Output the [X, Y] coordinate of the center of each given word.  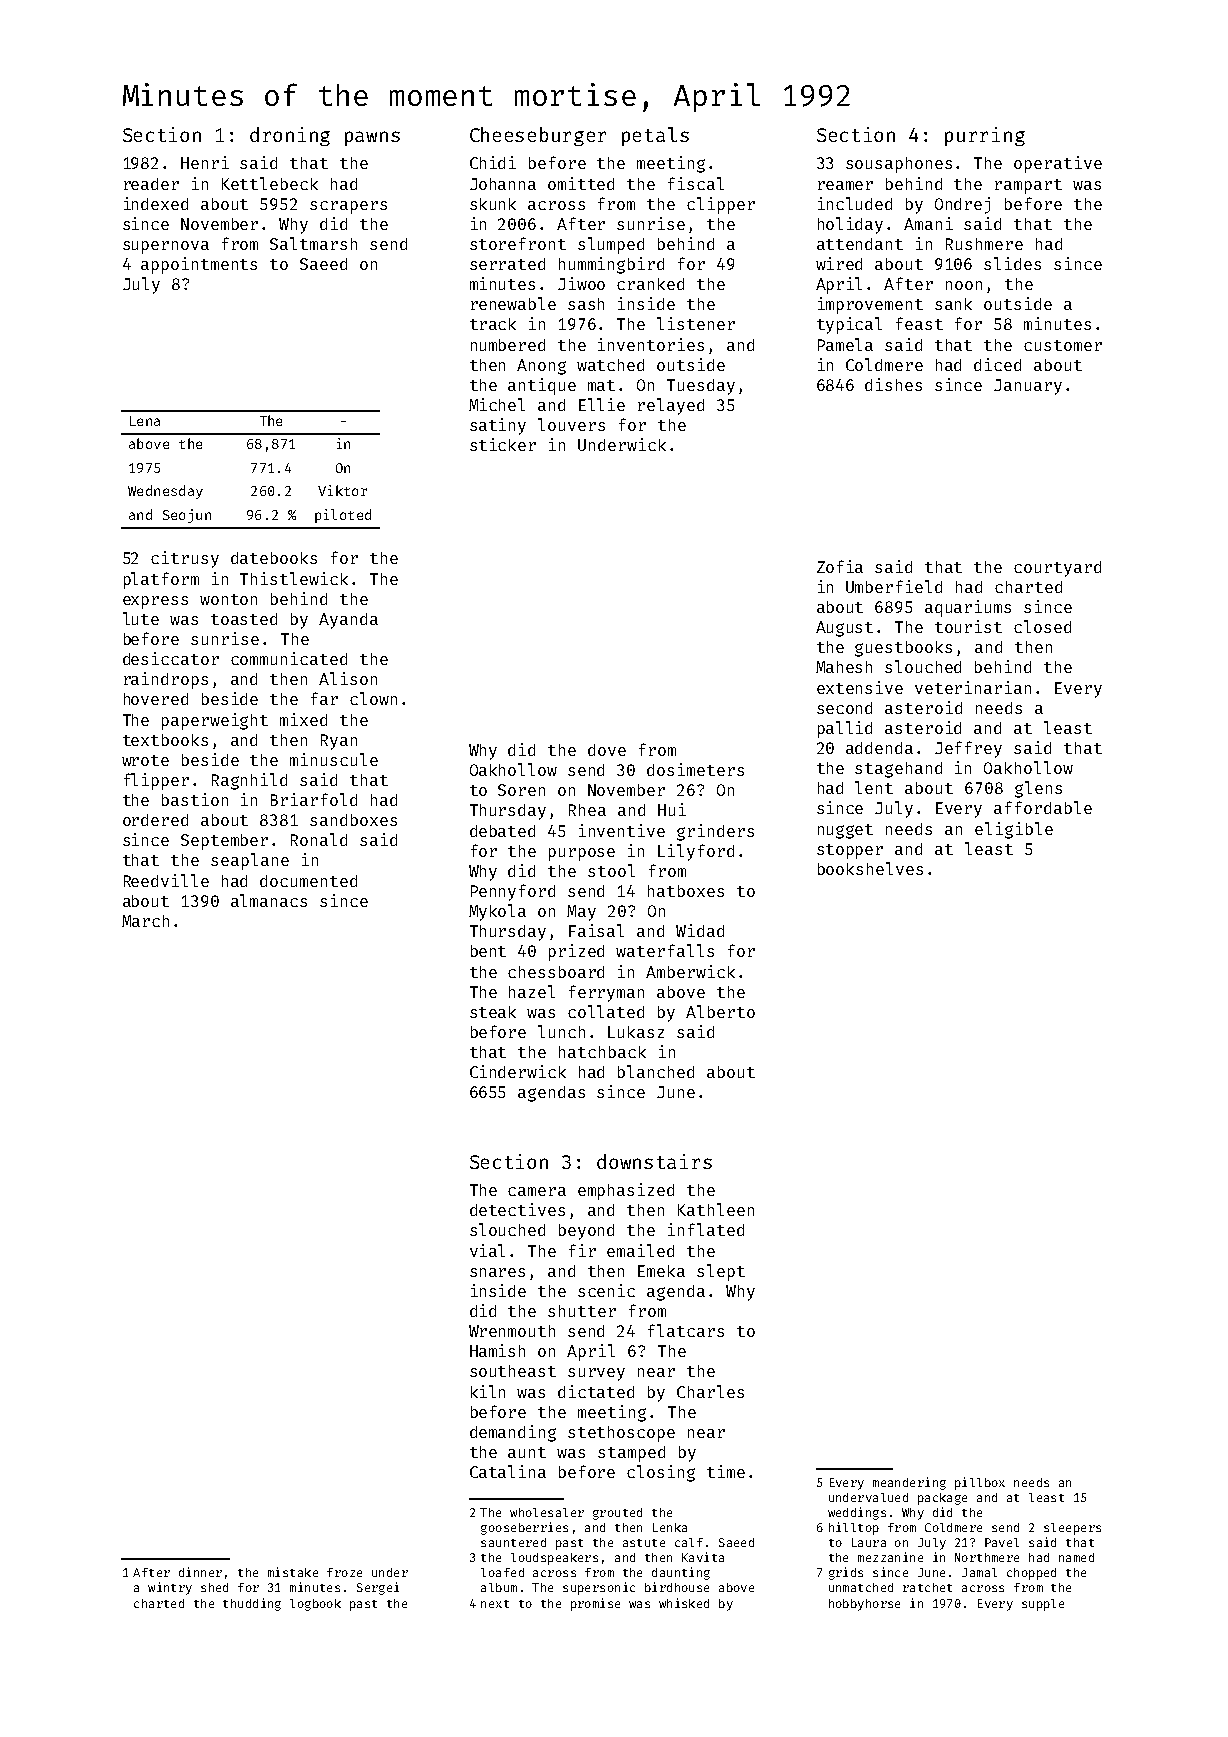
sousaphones [899, 165]
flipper [156, 781]
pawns [372, 138]
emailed [640, 1250]
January [1028, 387]
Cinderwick [518, 1071]
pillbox [980, 1483]
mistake [293, 1572]
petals [655, 136]
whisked [684, 1603]
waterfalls [665, 950]
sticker [503, 444]
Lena [145, 421]
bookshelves [870, 868]
